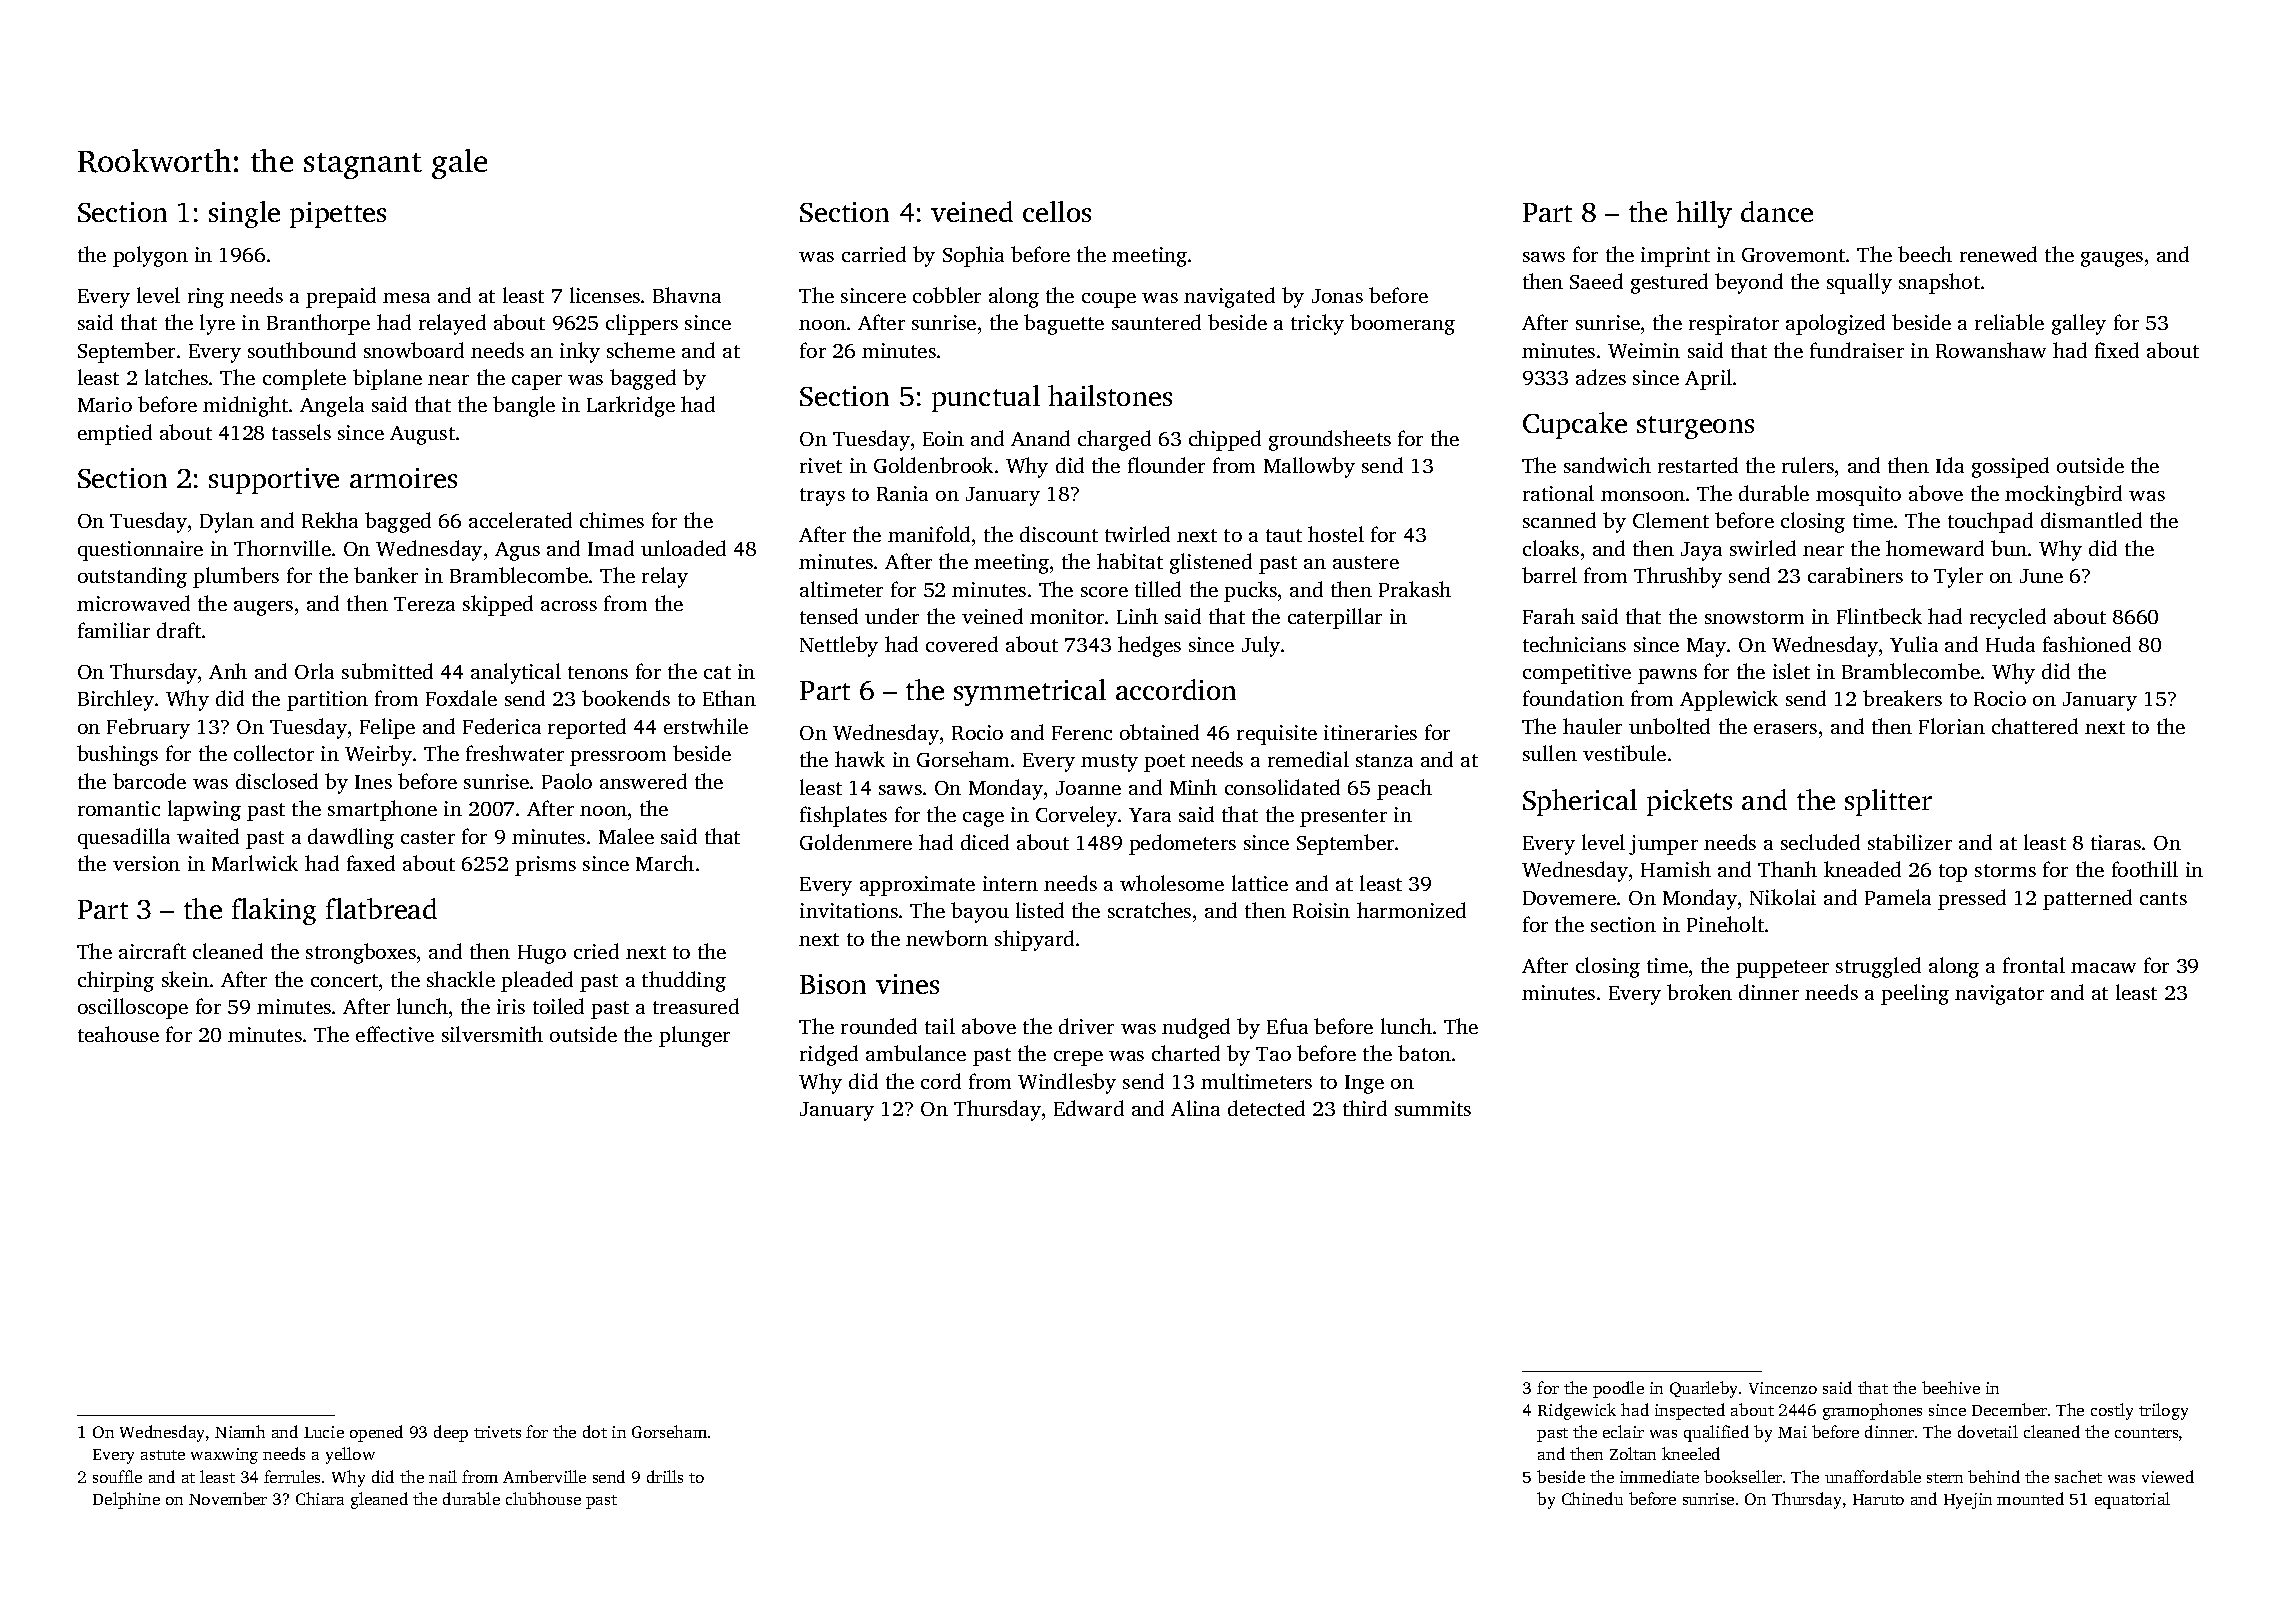 This screenshot has height=1614, width=2282. Describe the element at coordinates (338, 215) in the screenshot. I see `pipettes` at that location.
